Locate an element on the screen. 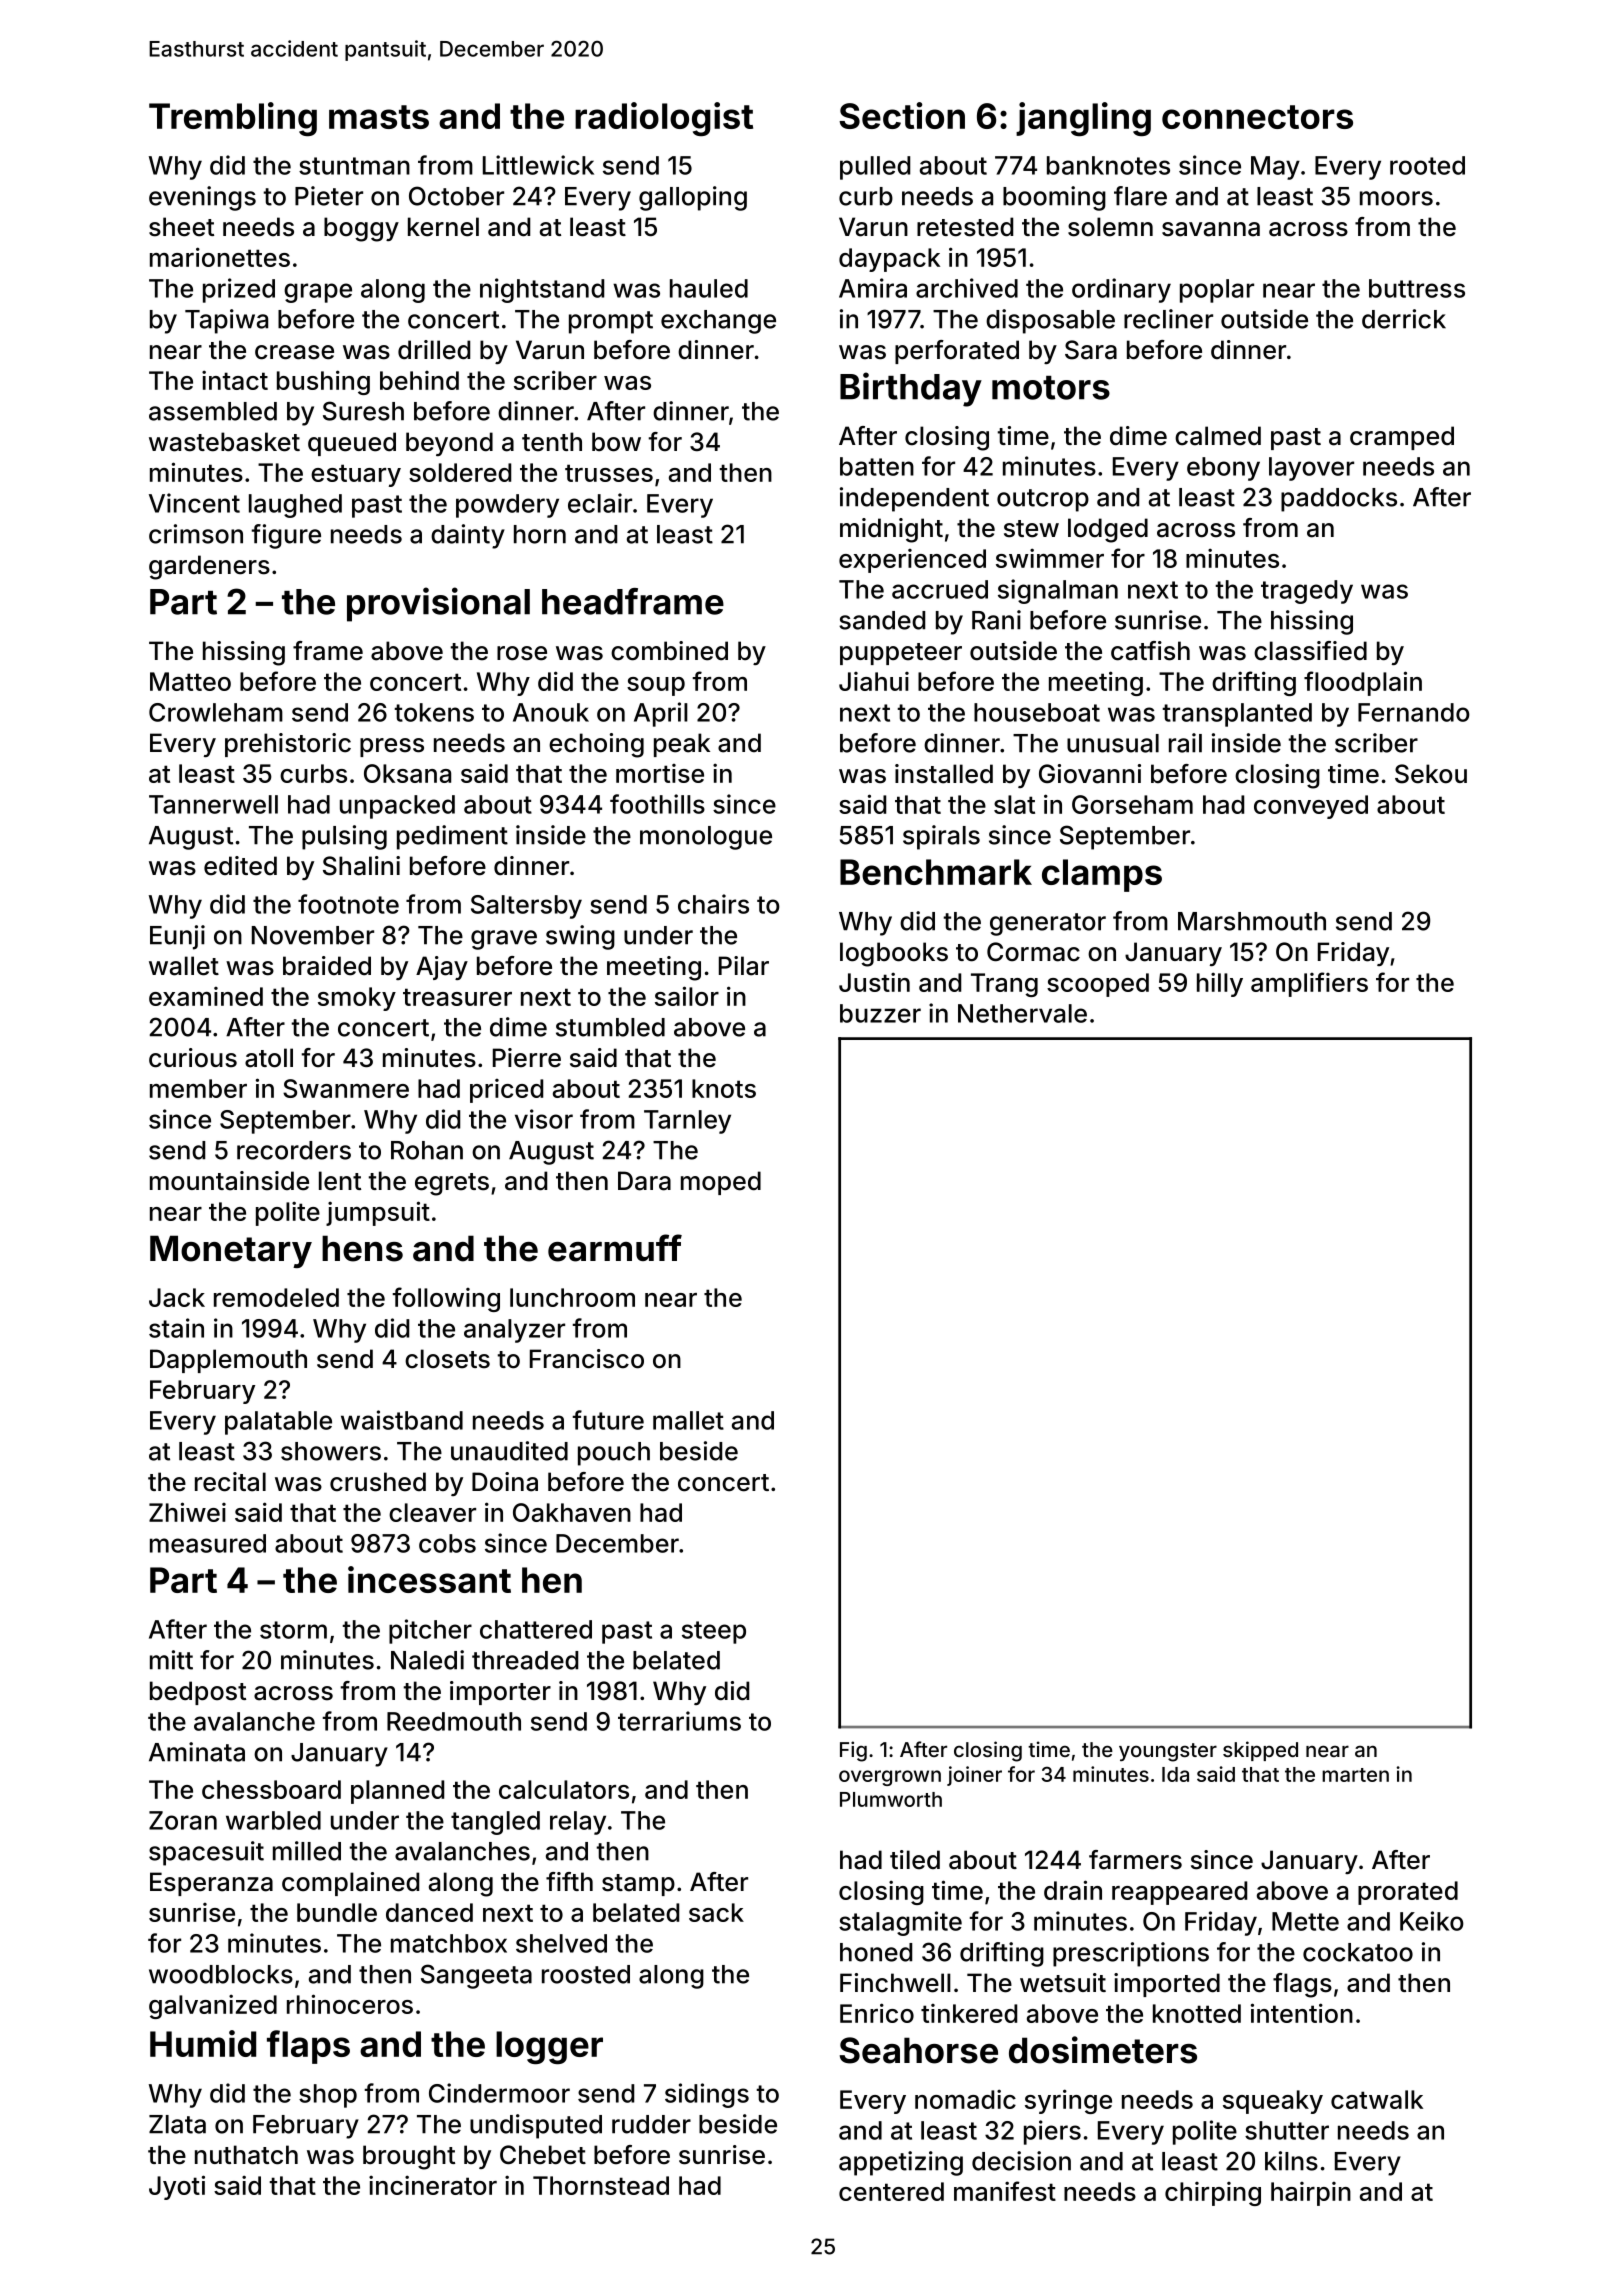 Image resolution: width=1620 pixels, height=2292 pixels. Trembling is located at coordinates (233, 119).
